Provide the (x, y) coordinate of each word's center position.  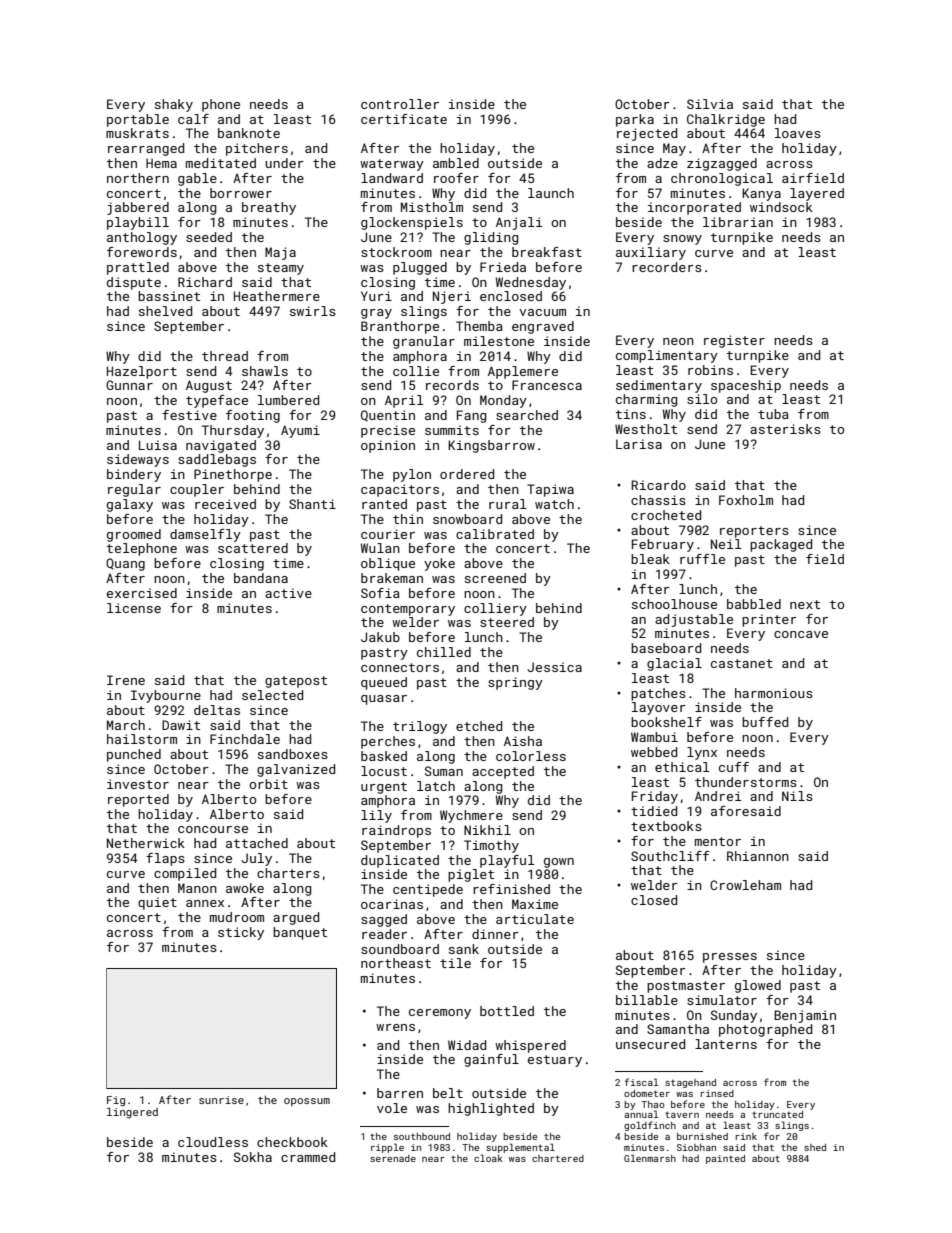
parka (635, 120)
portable (138, 120)
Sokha (253, 1157)
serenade (393, 1158)
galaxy (130, 505)
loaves (798, 133)
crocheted (666, 515)
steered (507, 622)
